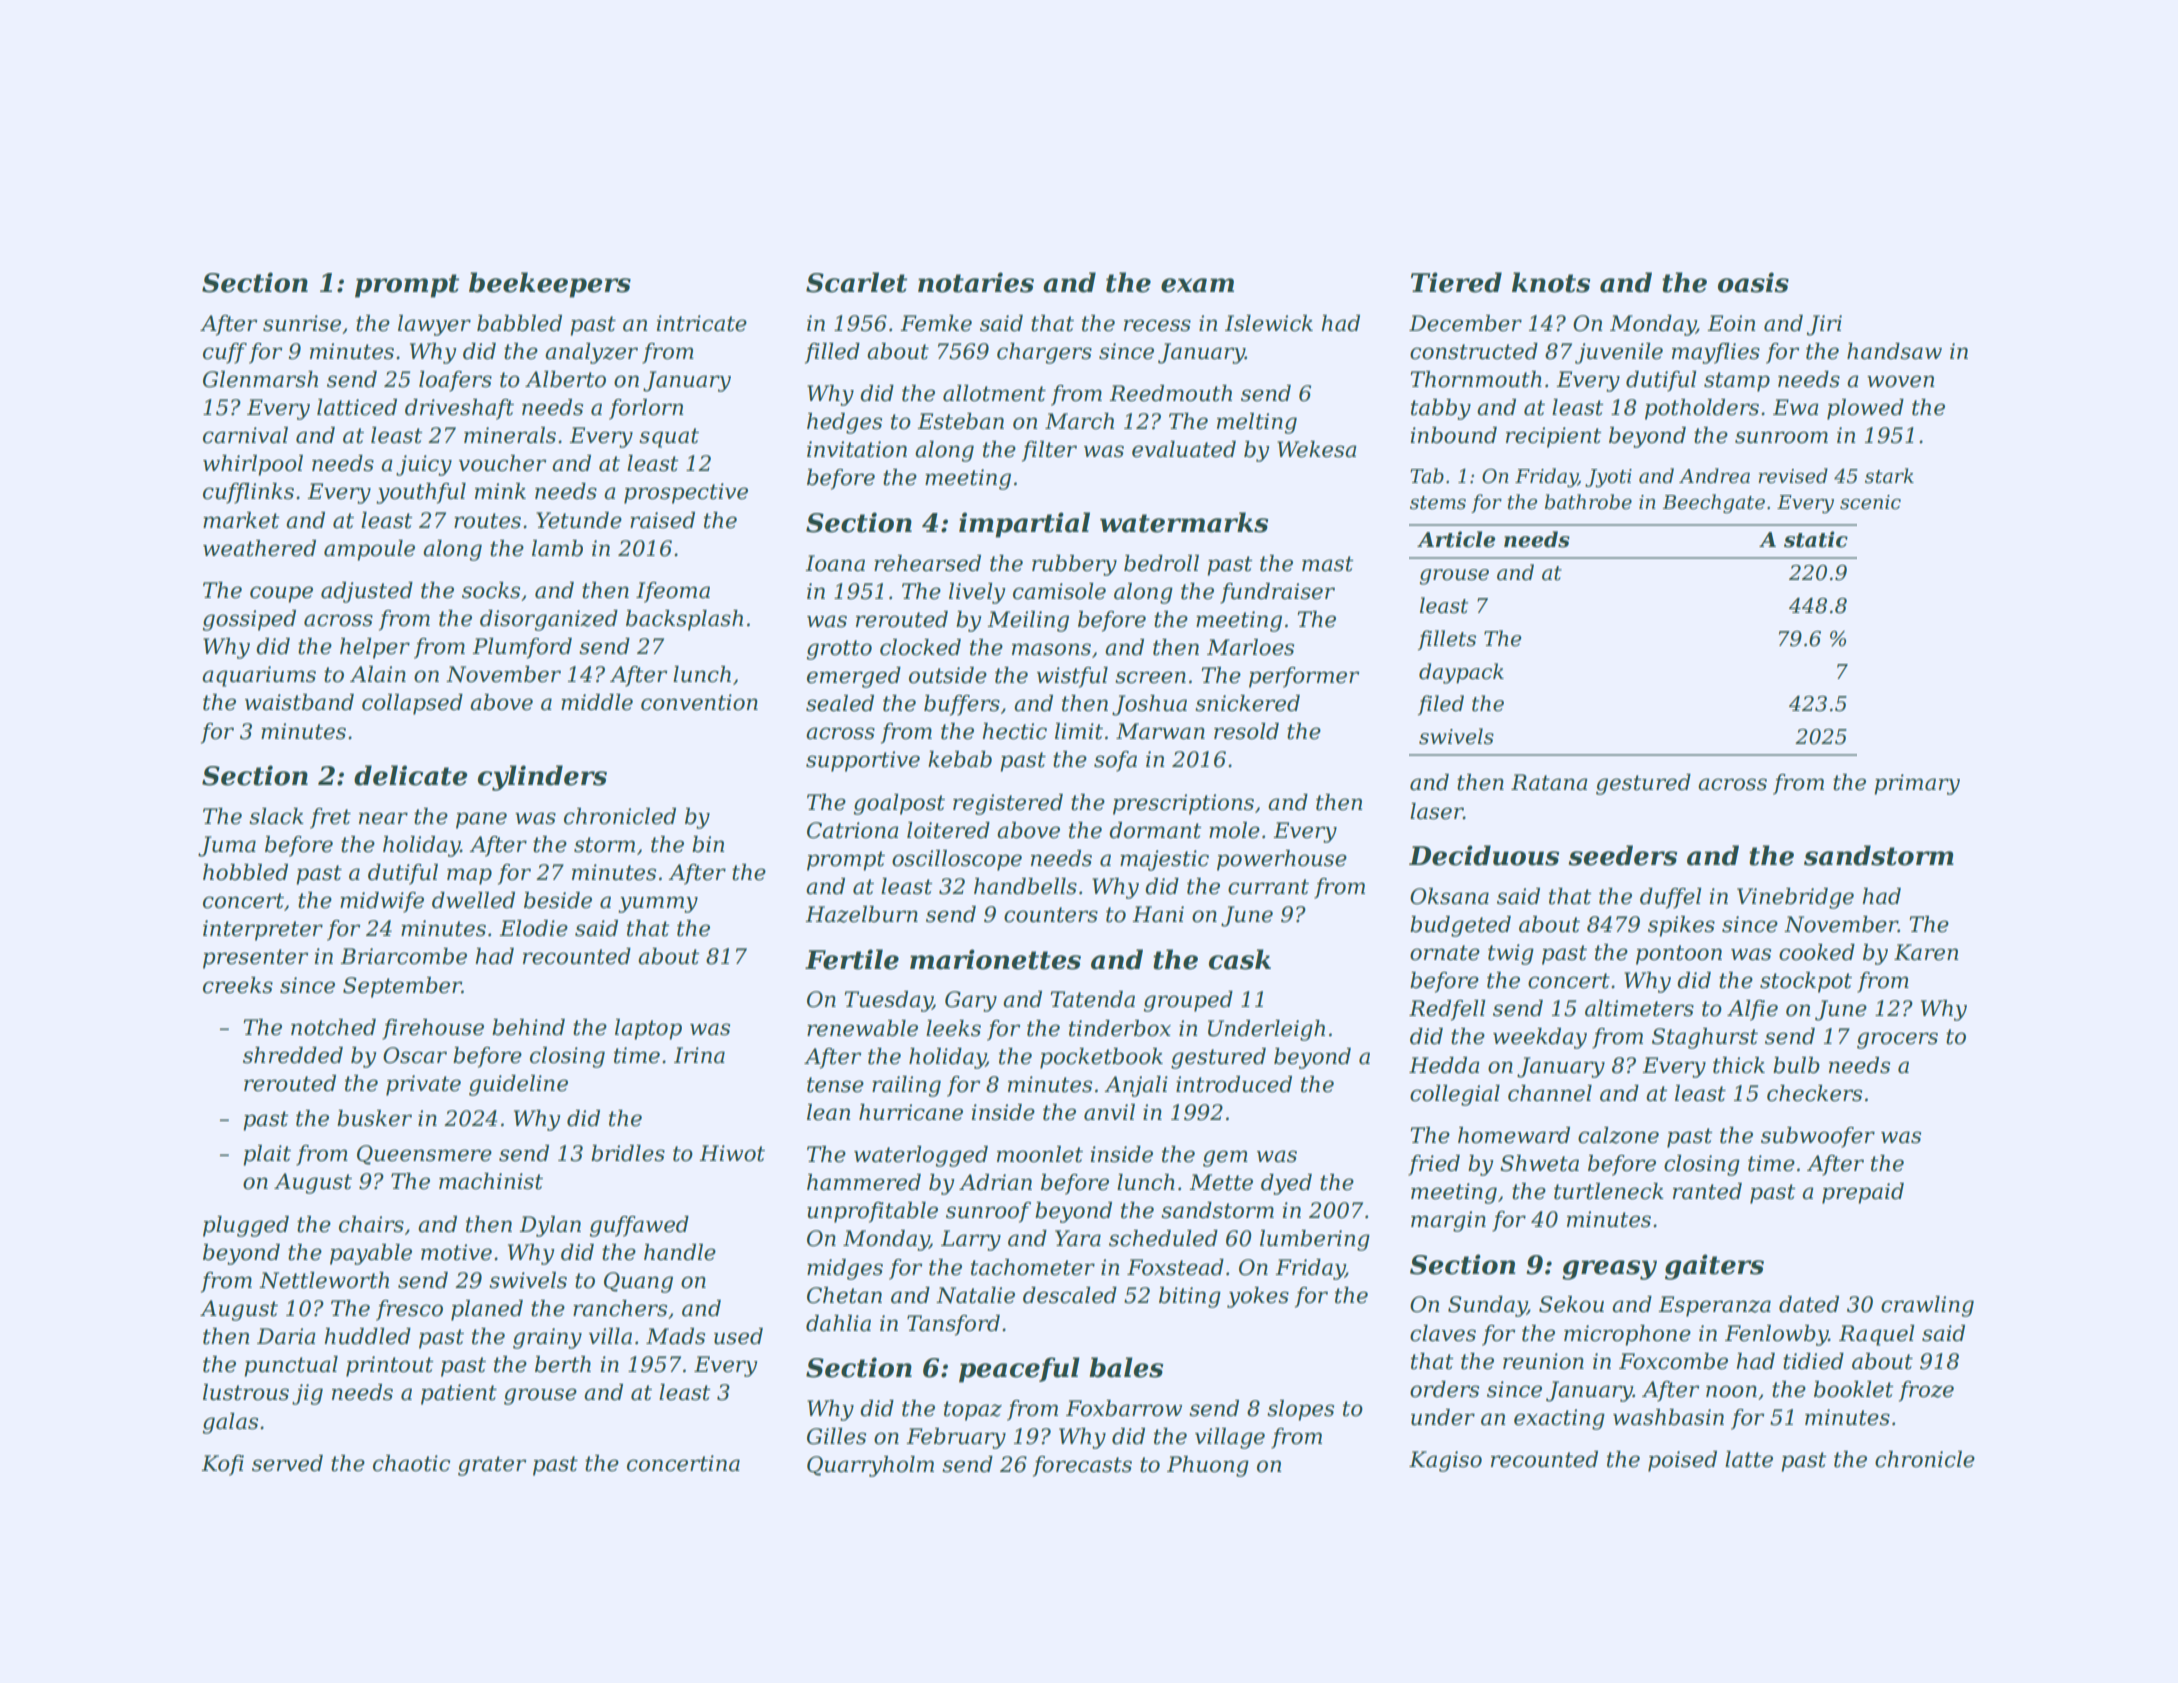 Image resolution: width=2178 pixels, height=1683 pixels. Describe the element at coordinates (839, 650) in the image. I see `grotto` at that location.
